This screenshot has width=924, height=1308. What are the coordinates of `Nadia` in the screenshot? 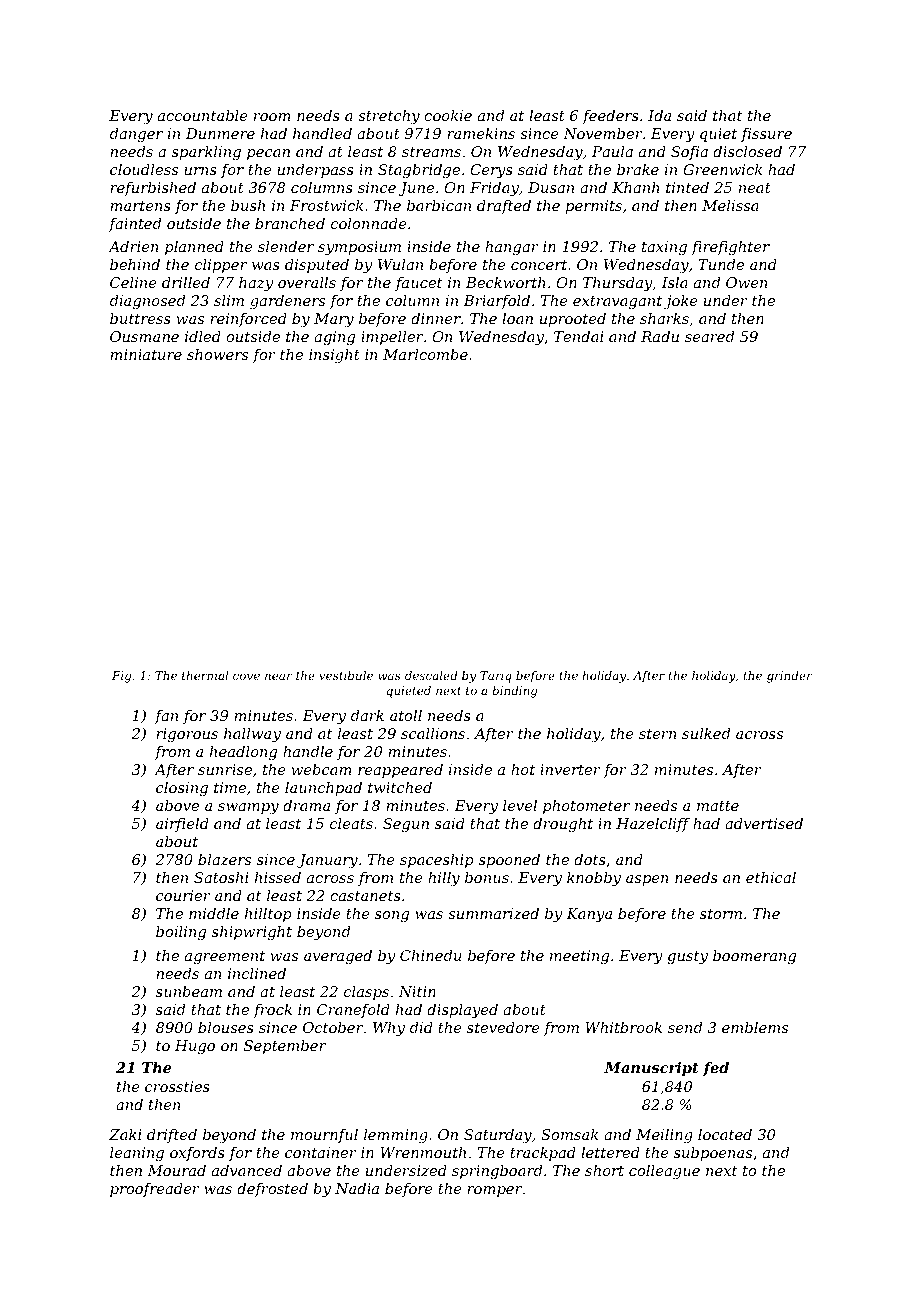 It's located at (357, 1188).
